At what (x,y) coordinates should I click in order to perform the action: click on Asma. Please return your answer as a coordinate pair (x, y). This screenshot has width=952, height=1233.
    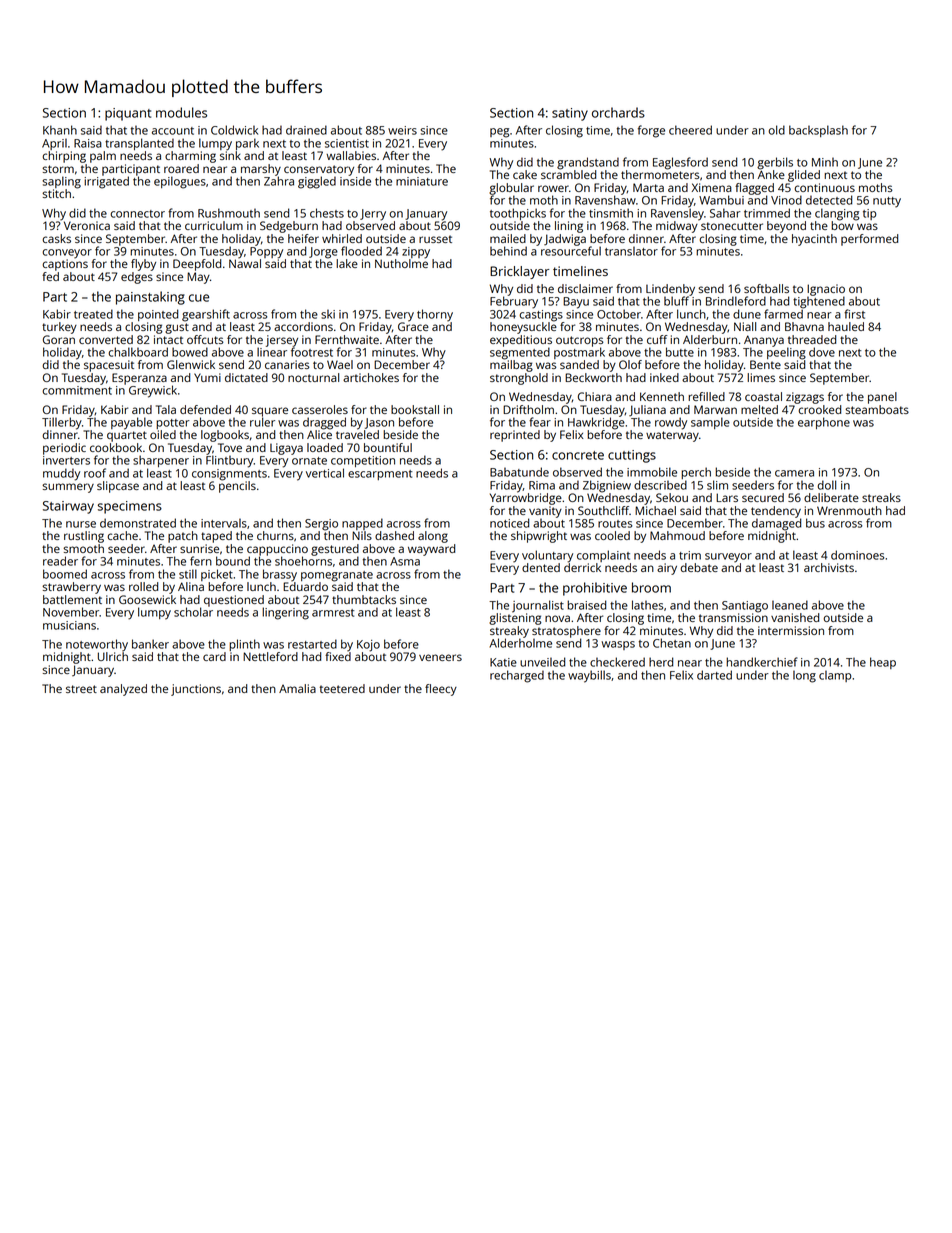
    Looking at the image, I should click on (405, 561).
